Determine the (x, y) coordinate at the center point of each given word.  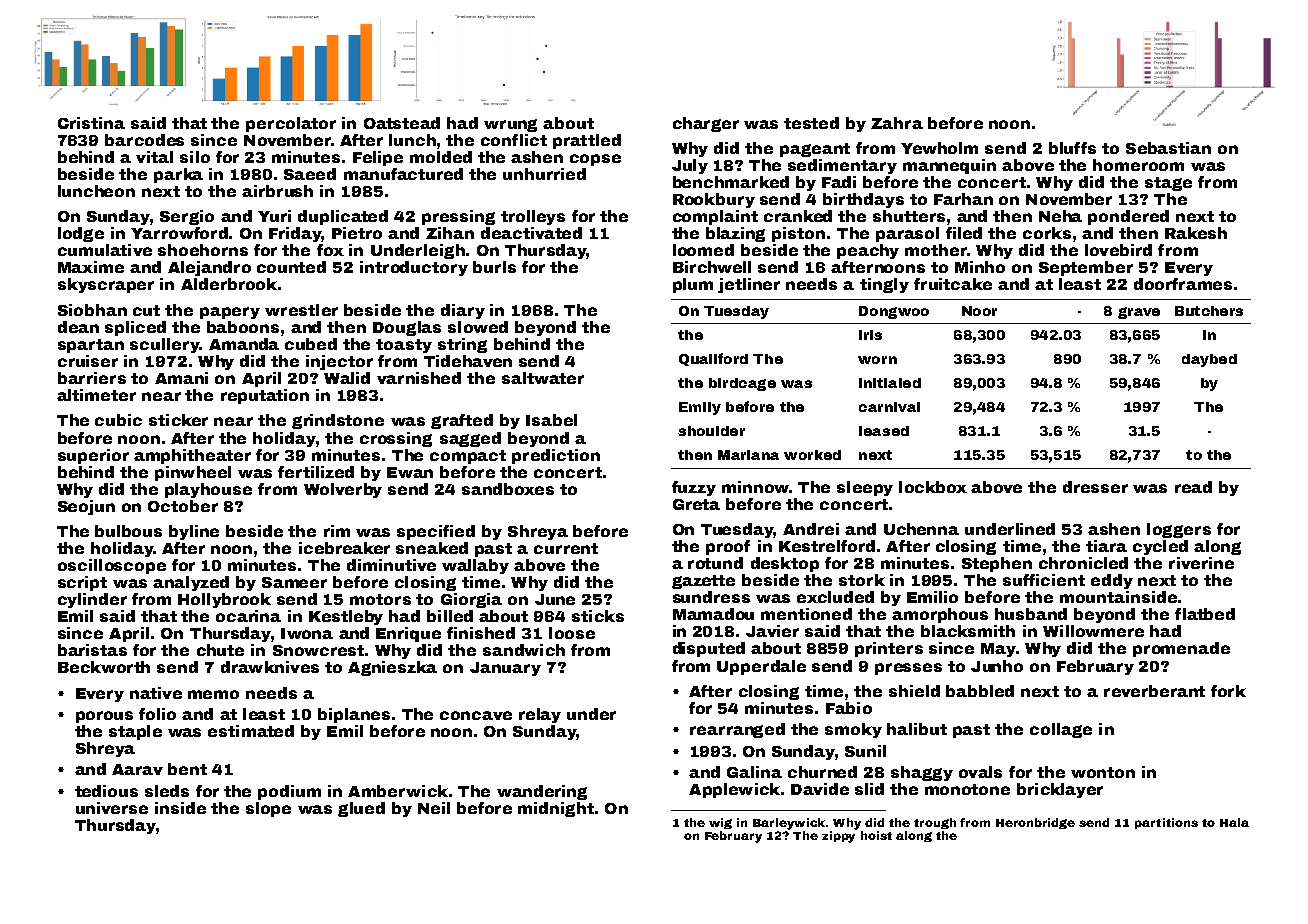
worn (877, 360)
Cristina (91, 123)
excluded (835, 597)
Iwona (307, 633)
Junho (997, 666)
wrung (510, 125)
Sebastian (1168, 148)
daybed (1209, 360)
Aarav (137, 769)
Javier (772, 631)
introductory (414, 268)
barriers (92, 378)
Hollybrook (224, 600)
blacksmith (968, 631)
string (462, 345)
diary (463, 311)
